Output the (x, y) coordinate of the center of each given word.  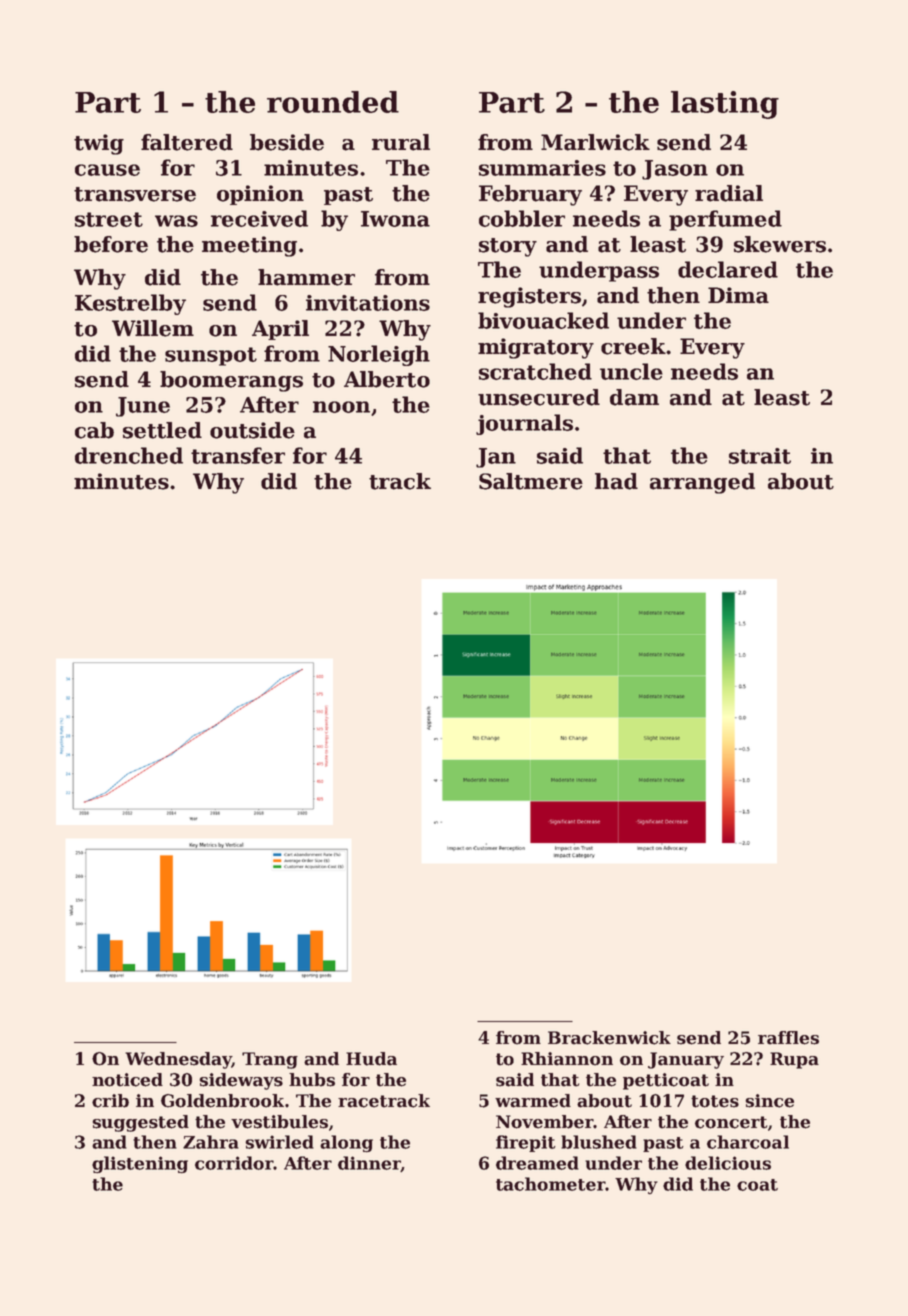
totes (715, 1101)
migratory (536, 348)
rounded (333, 102)
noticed (127, 1080)
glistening (140, 1165)
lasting (725, 105)
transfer (238, 455)
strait (760, 456)
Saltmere (531, 481)
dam (634, 397)
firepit (526, 1143)
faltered (187, 142)
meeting (249, 246)
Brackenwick (609, 1038)
